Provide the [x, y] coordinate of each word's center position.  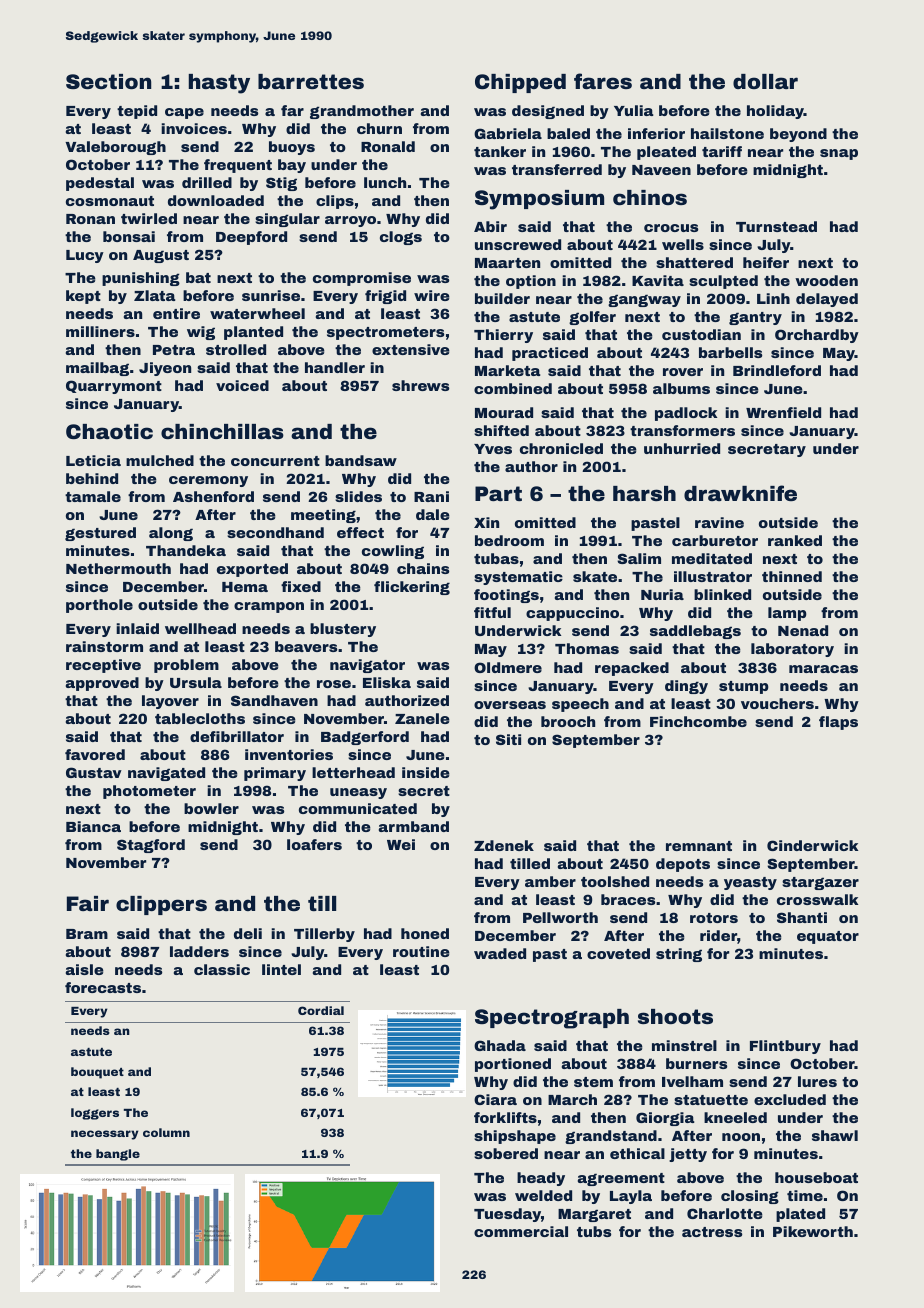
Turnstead [776, 226]
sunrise [271, 295]
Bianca [93, 826]
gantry [755, 318]
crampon [269, 607]
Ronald [388, 146]
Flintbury [785, 1047]
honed [425, 933]
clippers [161, 905]
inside [426, 772]
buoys [292, 148]
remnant [699, 846]
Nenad [803, 630]
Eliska [387, 682]
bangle [118, 1155]
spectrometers [385, 333]
